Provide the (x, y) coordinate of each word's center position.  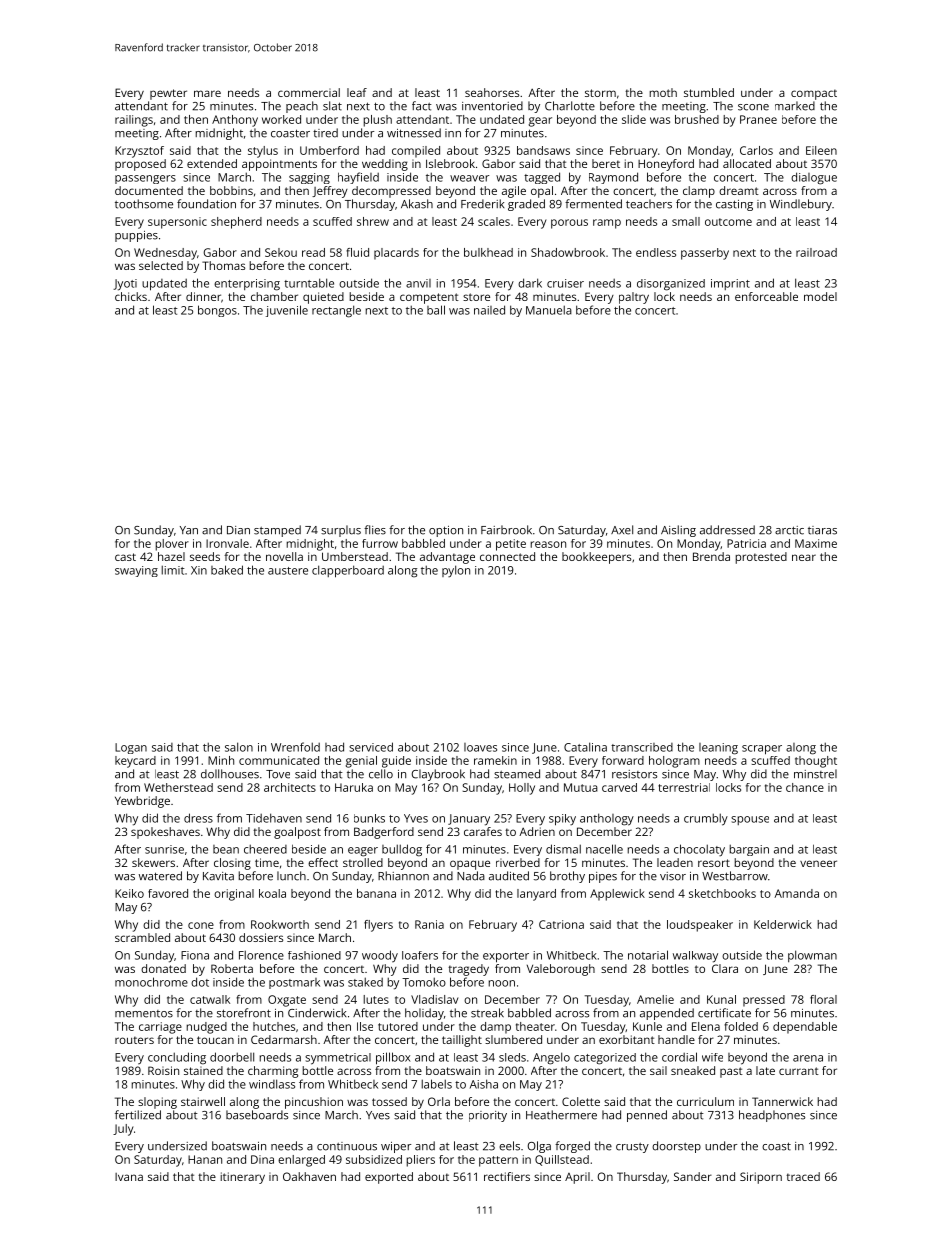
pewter (168, 94)
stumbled (709, 92)
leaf (357, 92)
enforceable (766, 296)
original (234, 895)
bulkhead (488, 252)
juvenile (287, 311)
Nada (471, 876)
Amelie (655, 999)
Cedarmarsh (284, 1039)
